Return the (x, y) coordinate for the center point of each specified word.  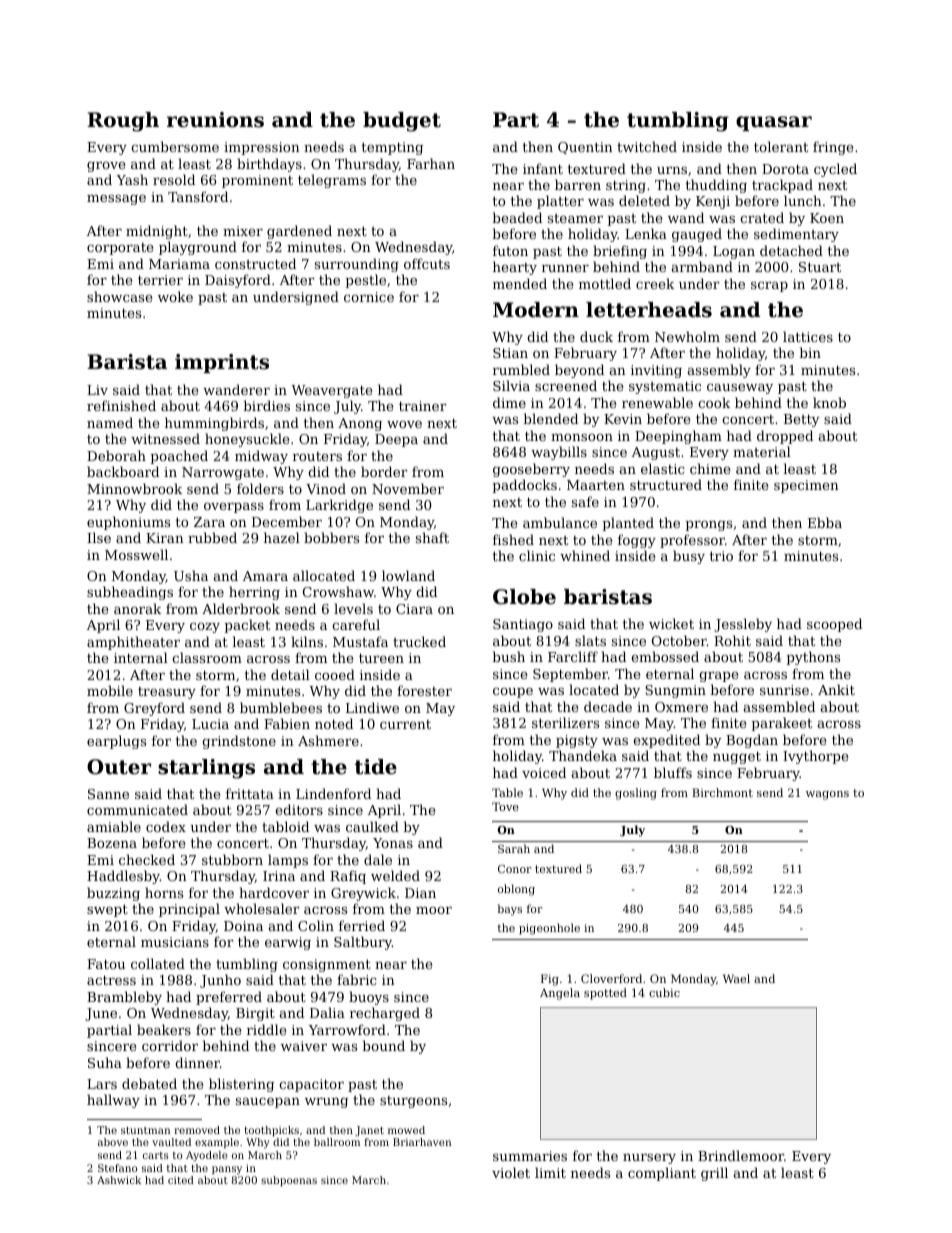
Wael (736, 978)
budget (402, 122)
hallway (113, 1101)
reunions (215, 120)
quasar (774, 123)
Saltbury (363, 943)
